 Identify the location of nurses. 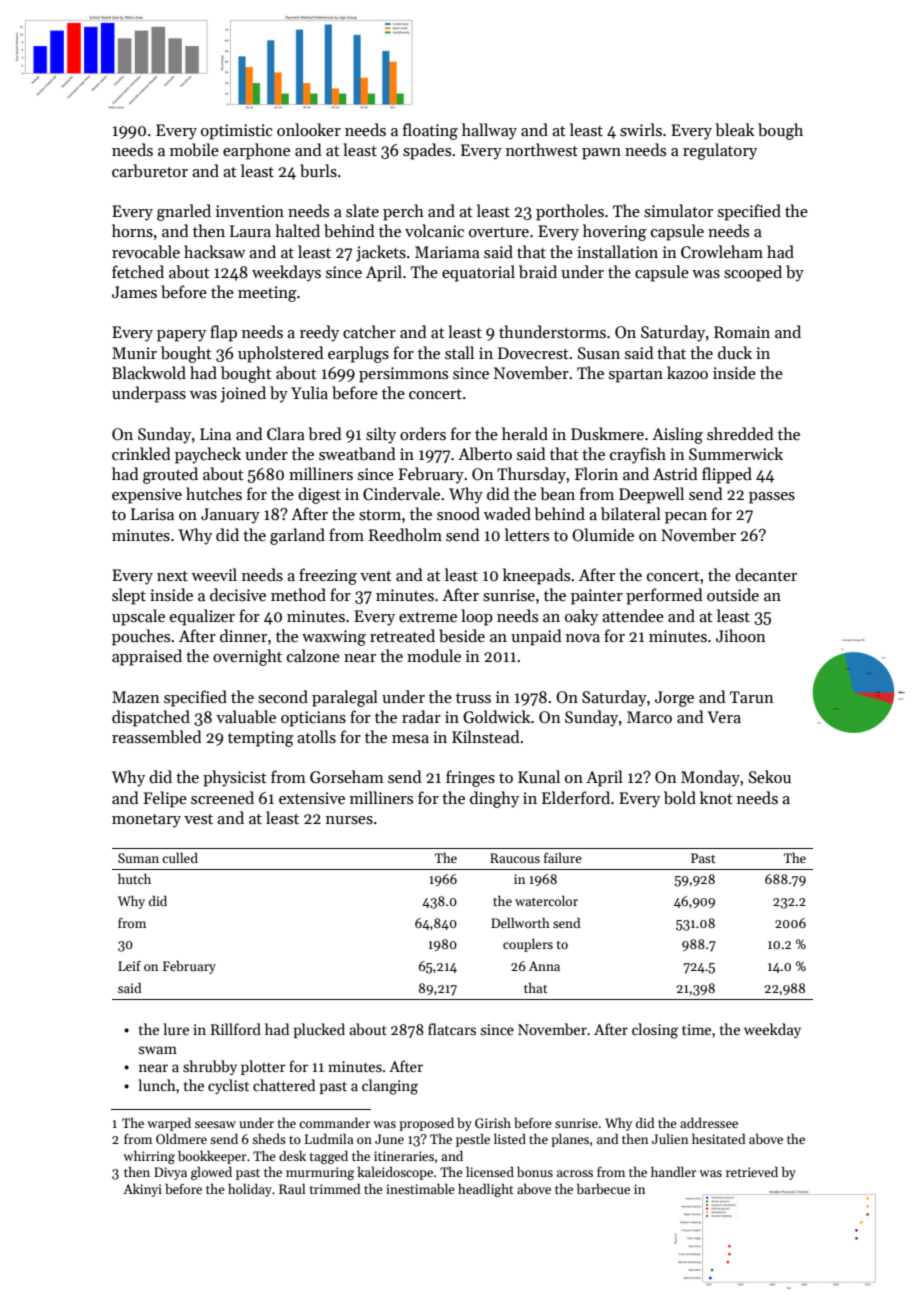
(349, 820).
